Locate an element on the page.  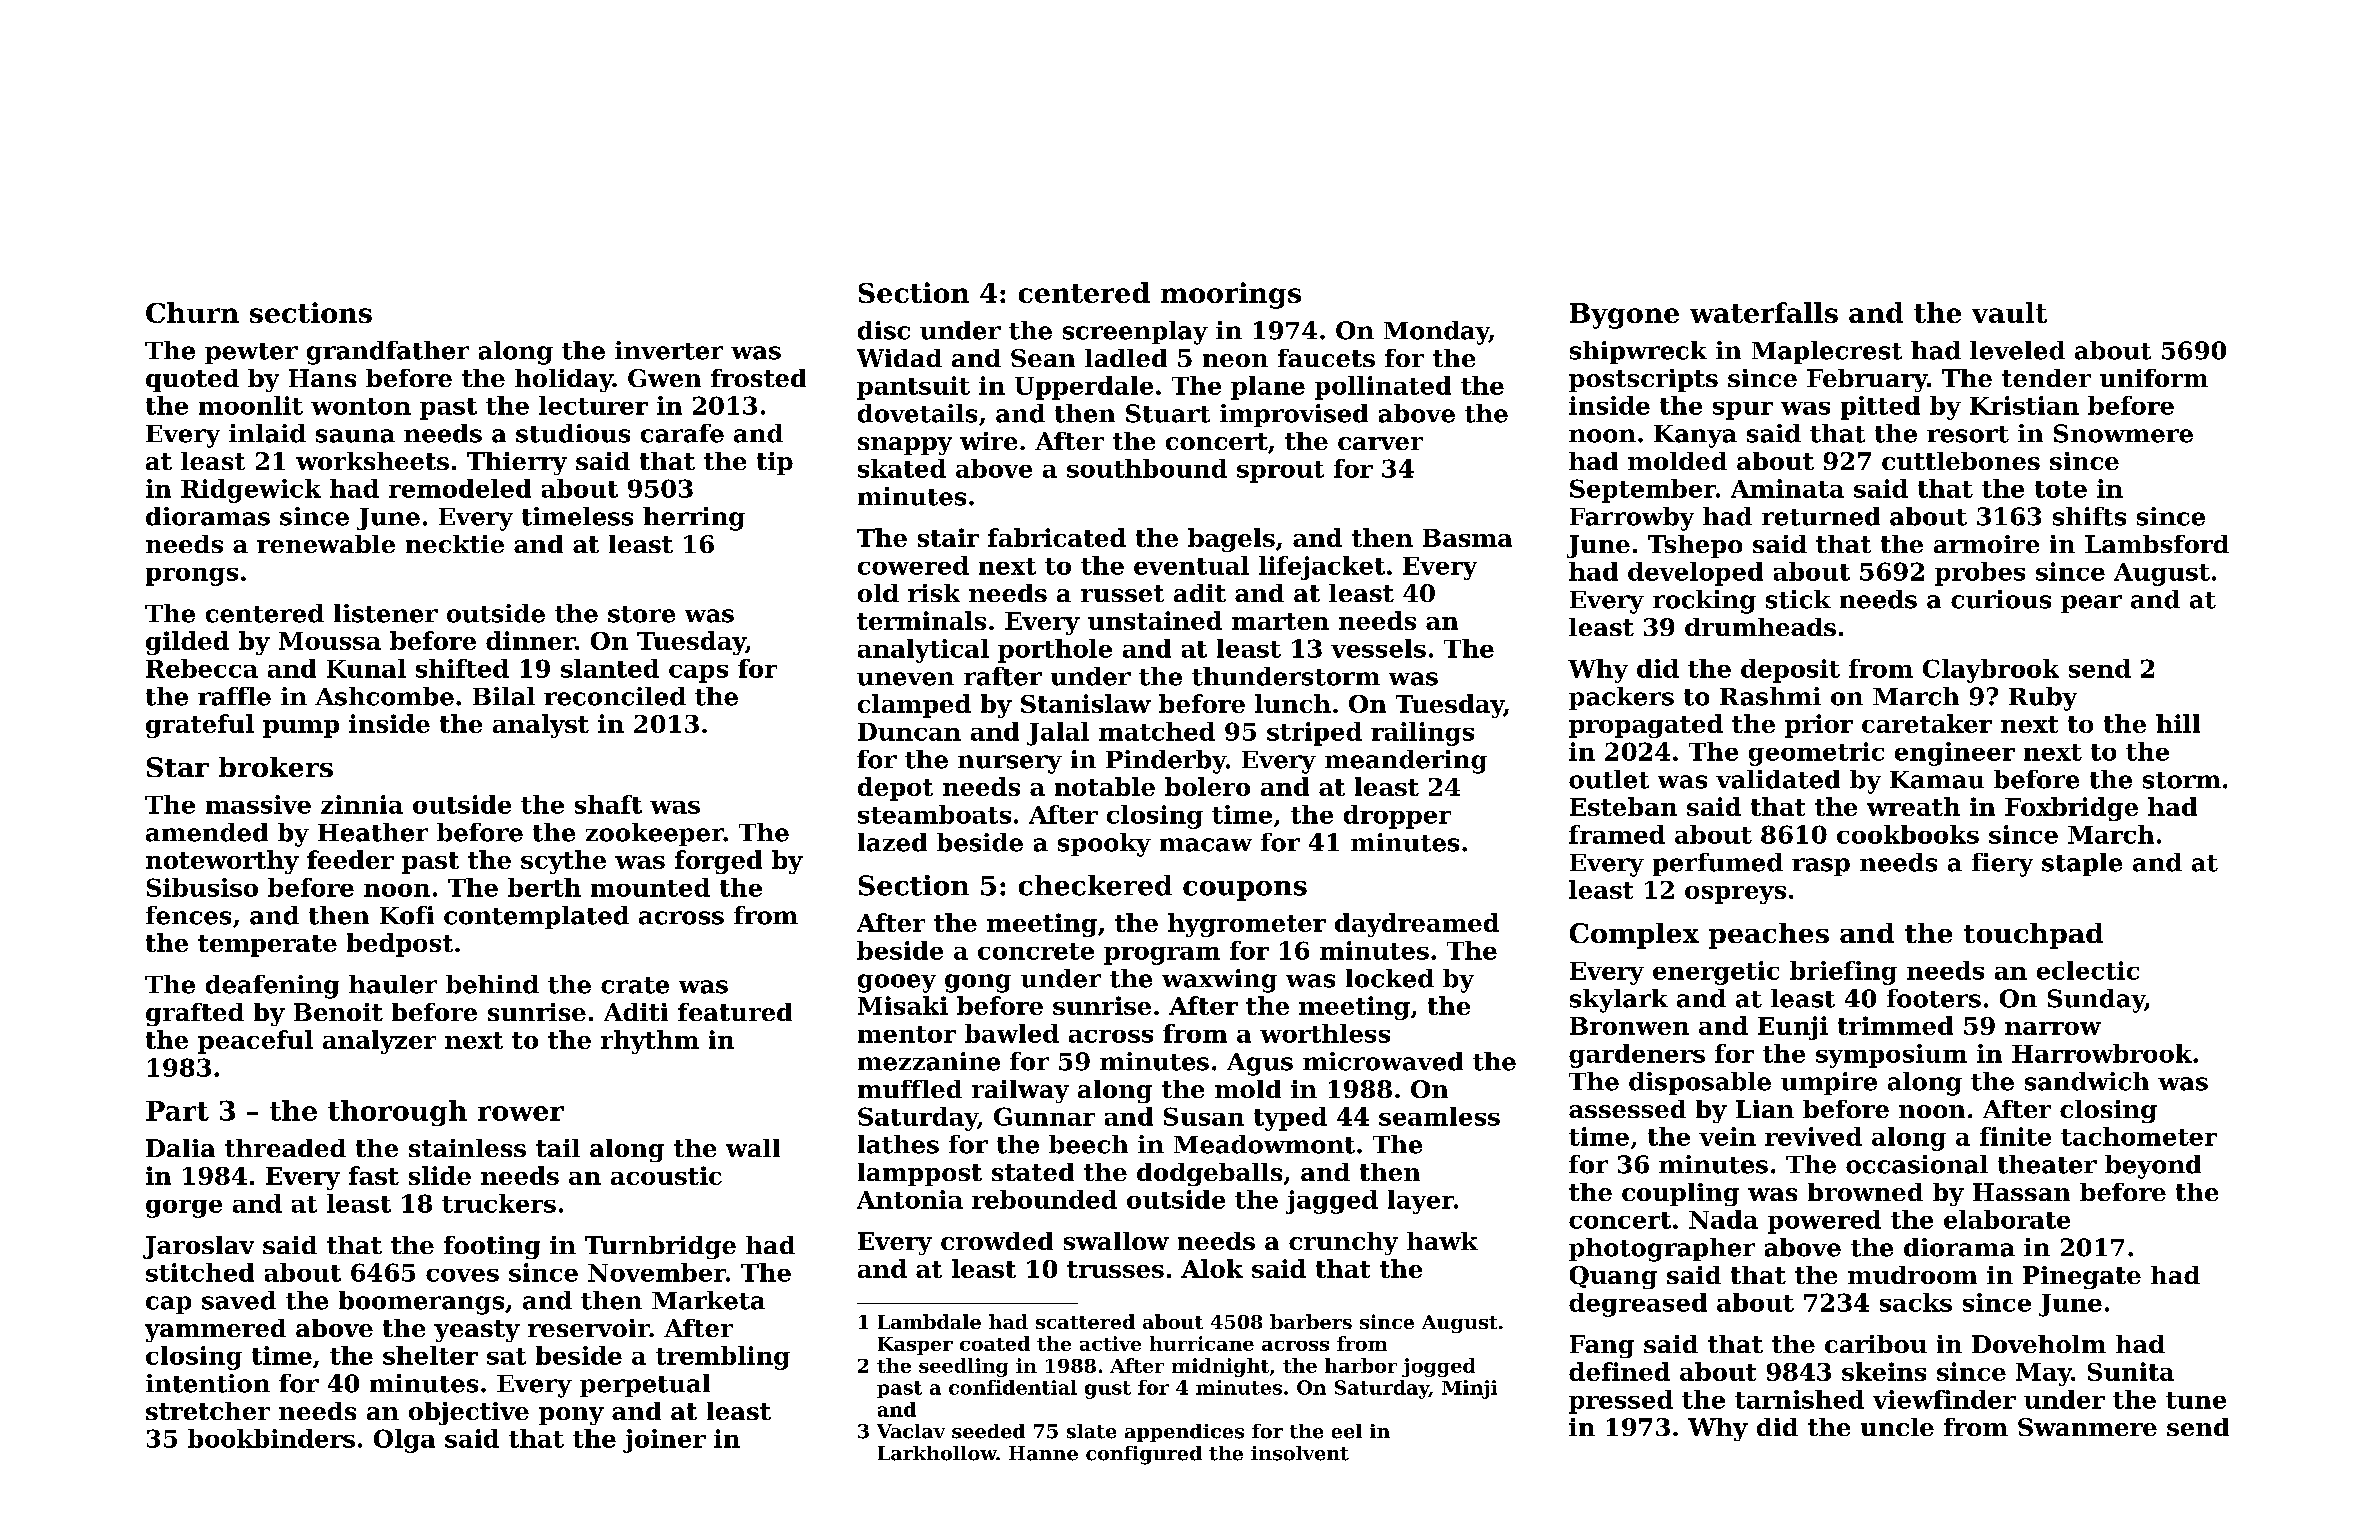
Monday is located at coordinates (1436, 333).
